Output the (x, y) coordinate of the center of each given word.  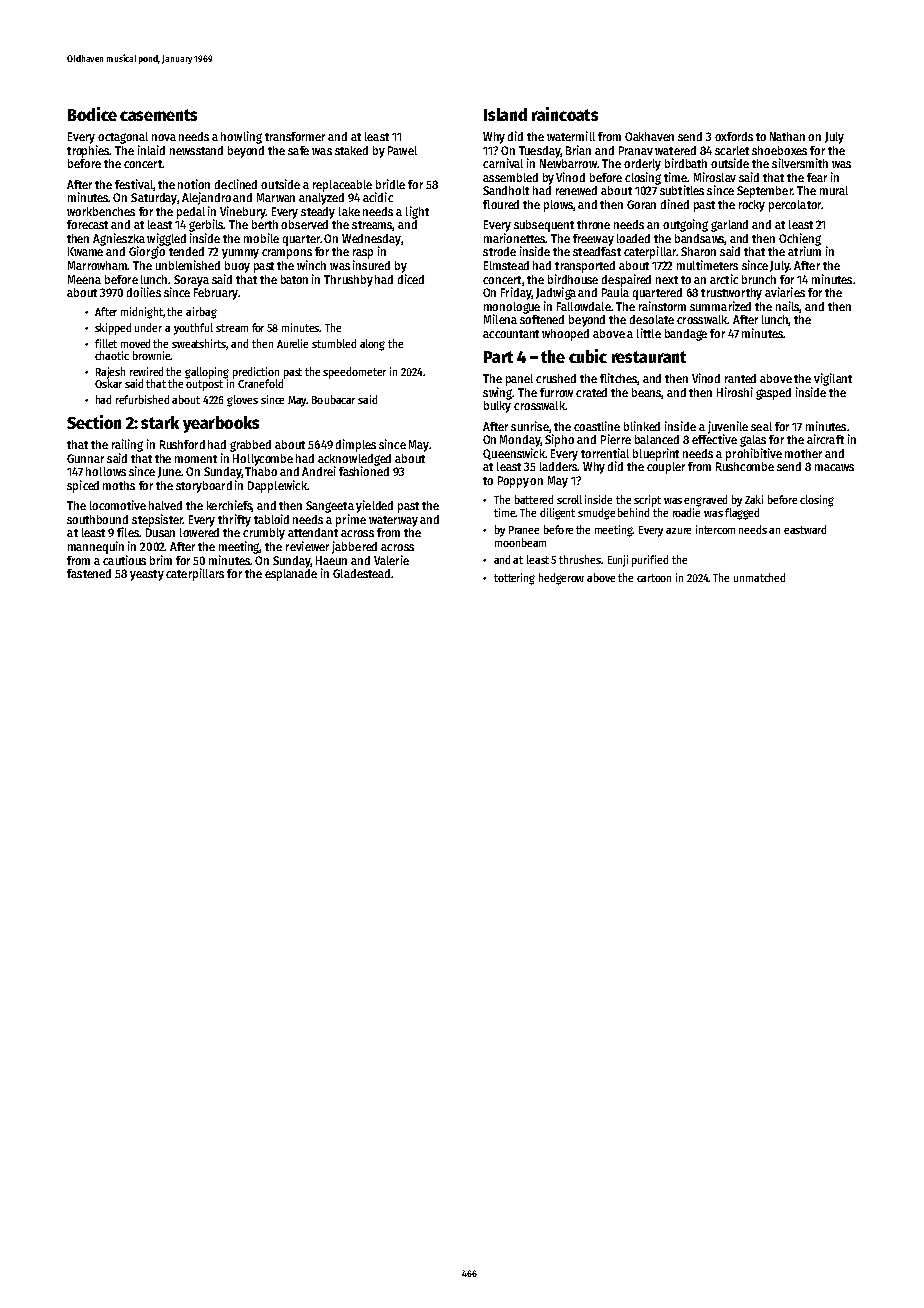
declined (236, 184)
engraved (705, 501)
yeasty (147, 575)
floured (501, 204)
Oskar (108, 383)
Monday (520, 441)
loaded (633, 238)
